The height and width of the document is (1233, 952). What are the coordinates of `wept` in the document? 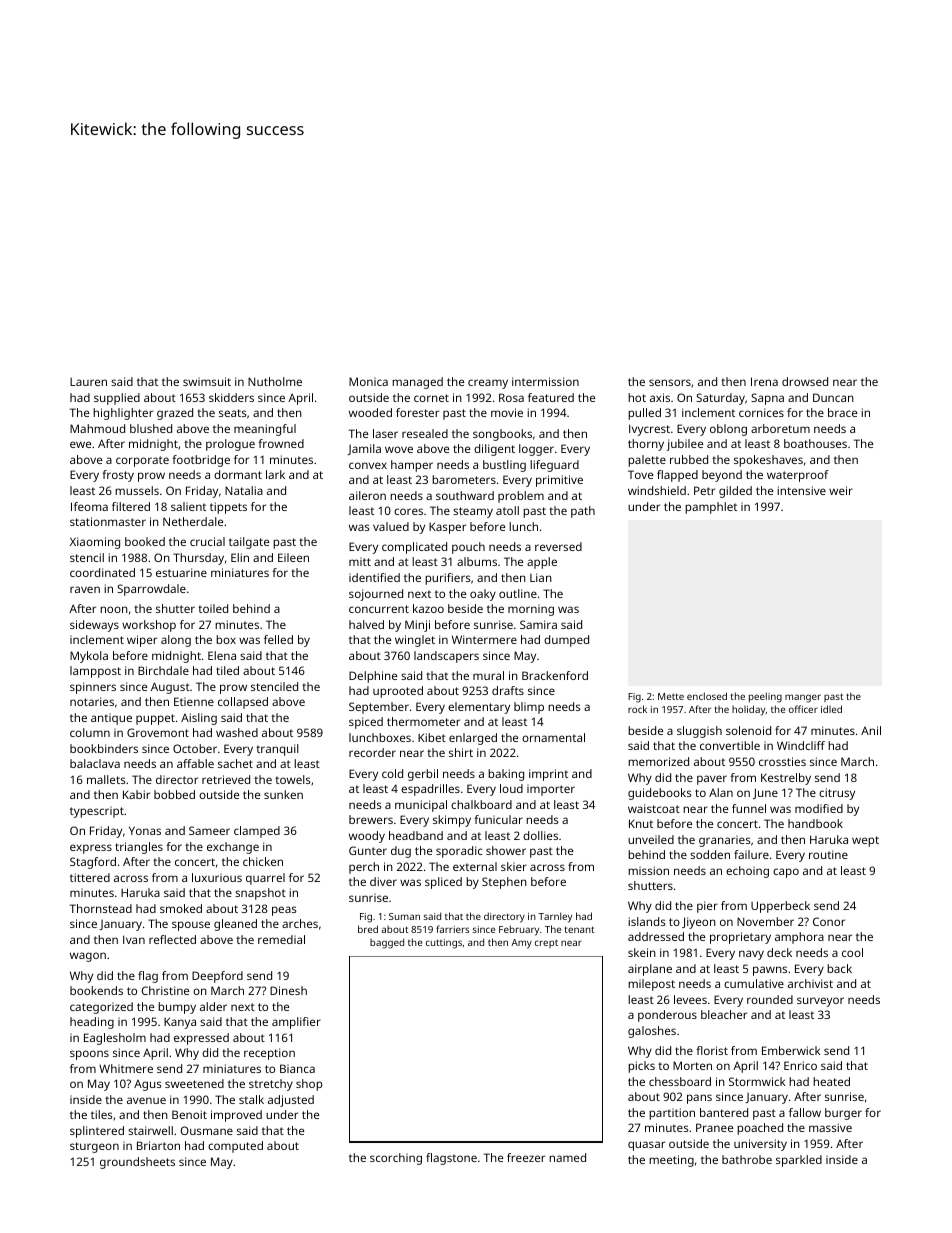 It's located at (865, 841).
